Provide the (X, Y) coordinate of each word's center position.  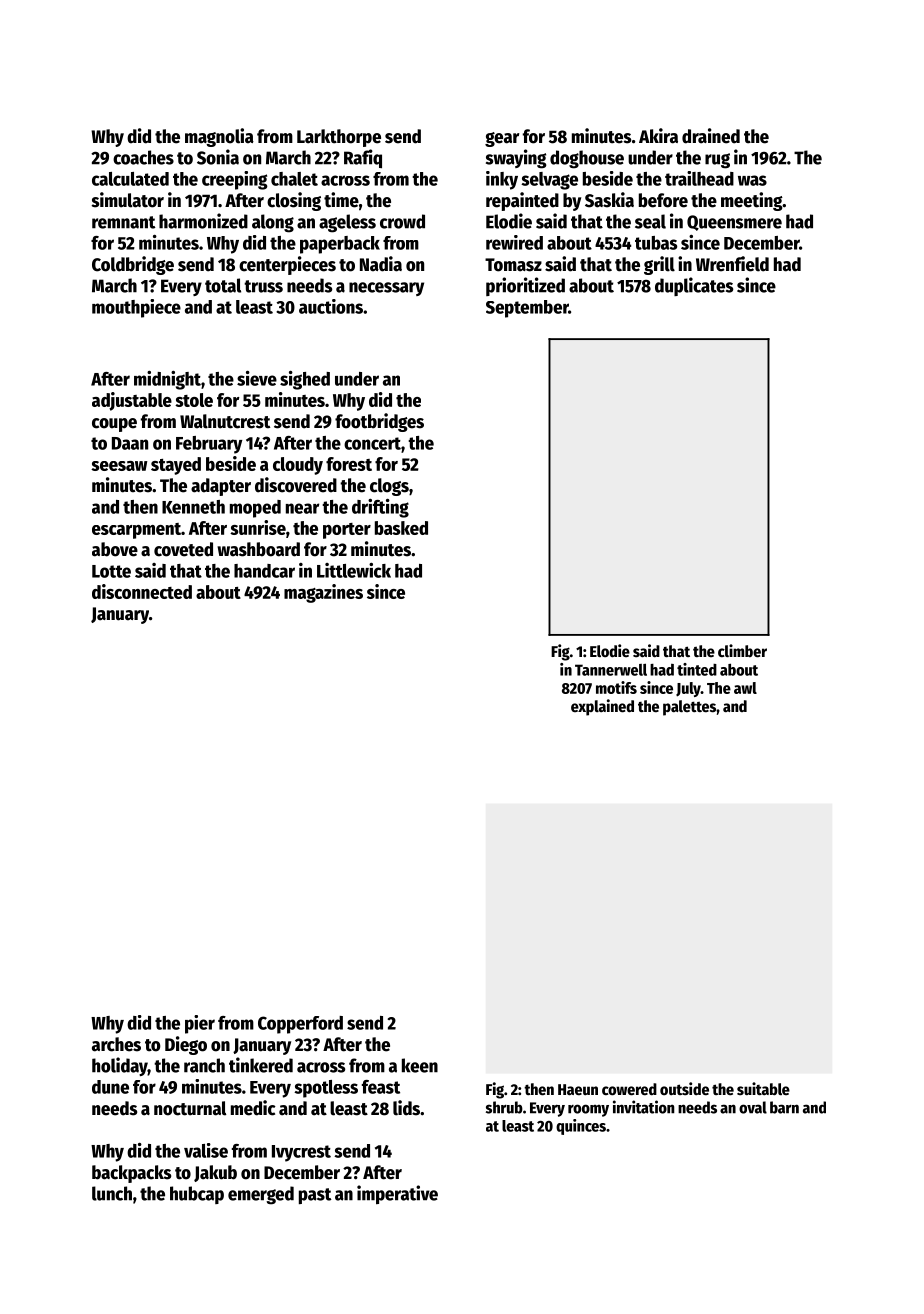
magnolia (219, 137)
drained (711, 136)
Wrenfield (732, 264)
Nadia (381, 264)
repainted (522, 201)
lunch (112, 1193)
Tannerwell (611, 669)
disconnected (142, 591)
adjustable (132, 401)
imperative (397, 1194)
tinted (697, 669)
